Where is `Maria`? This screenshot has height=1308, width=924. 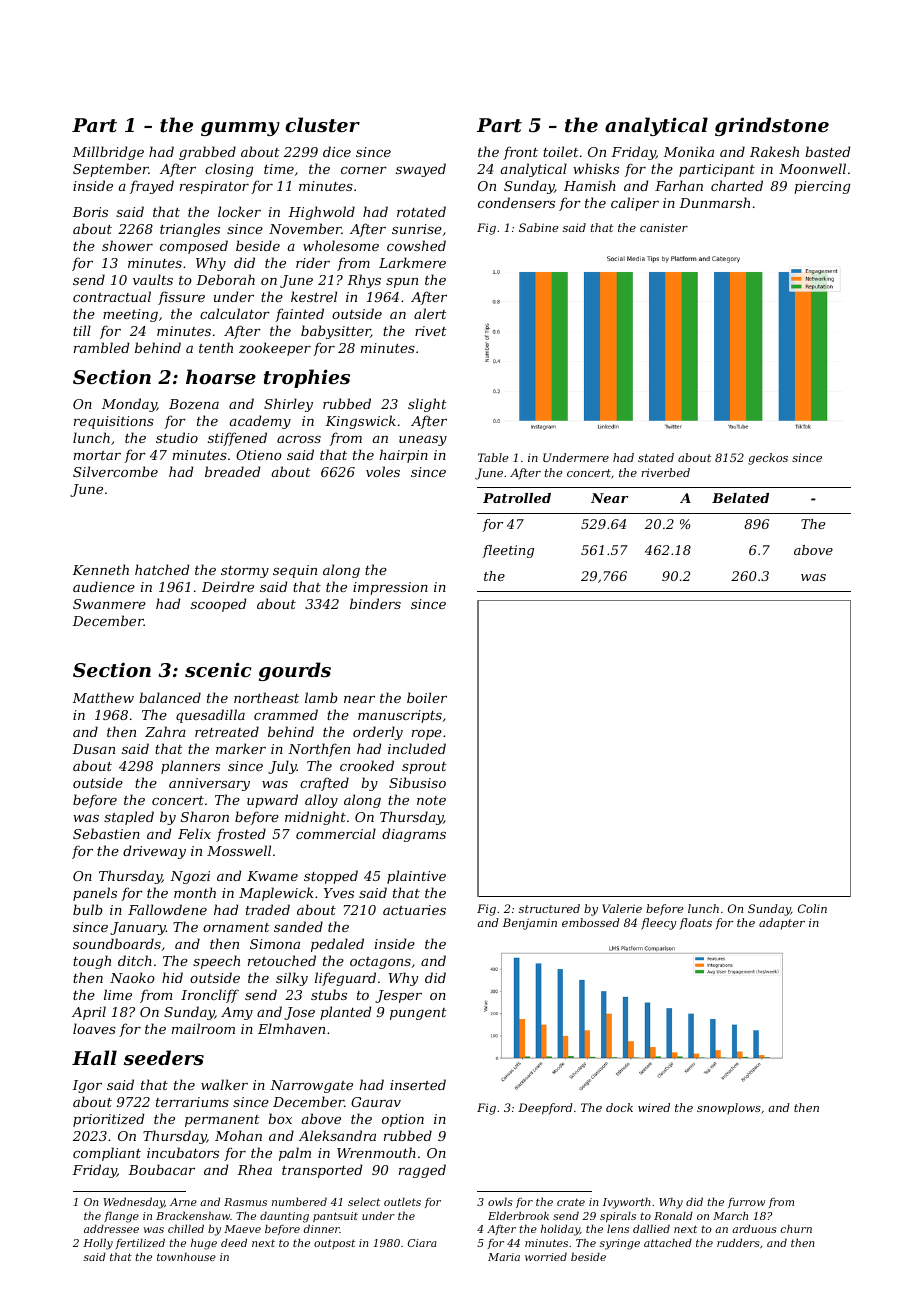
Maria is located at coordinates (504, 1257).
